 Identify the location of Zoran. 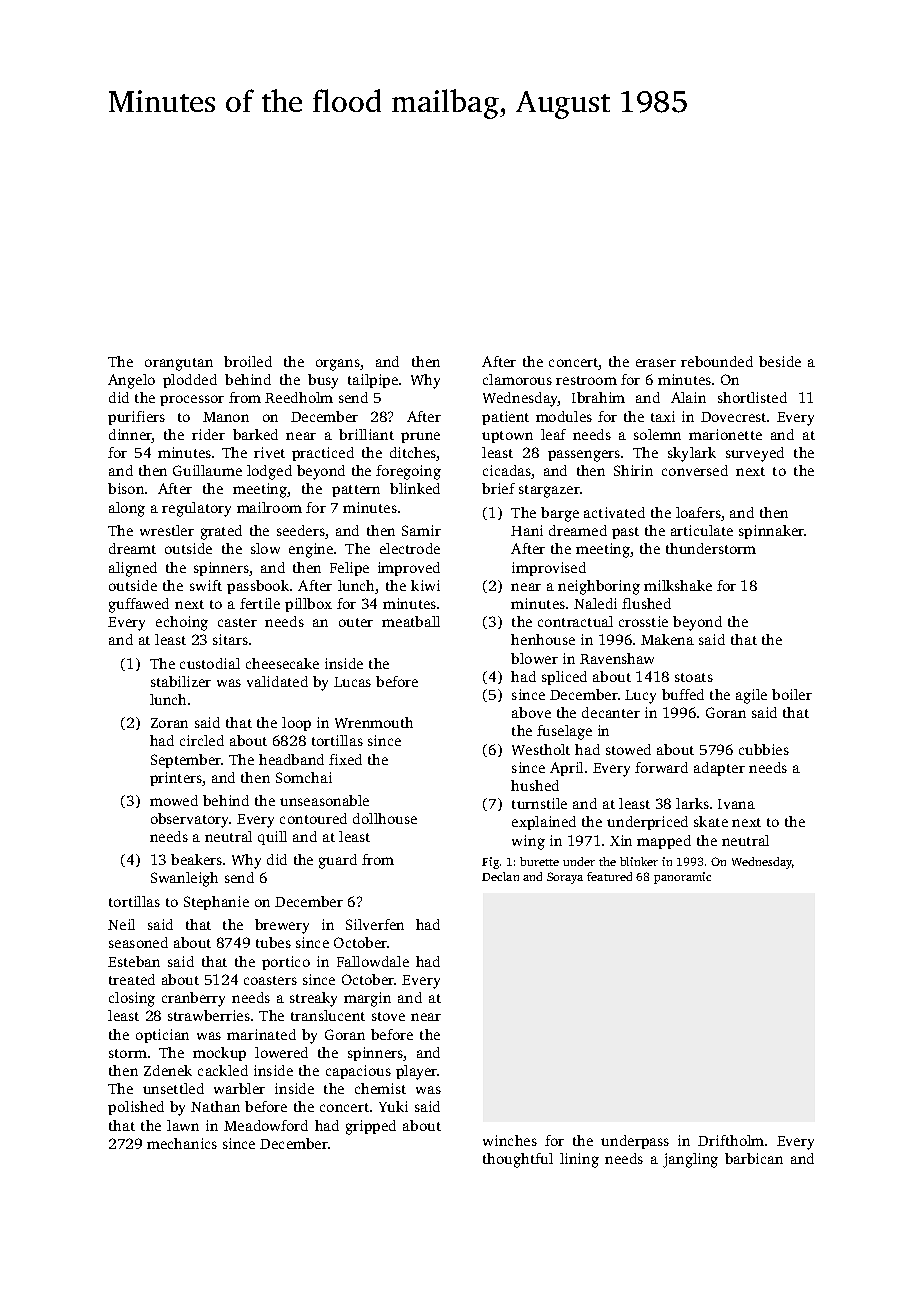
(169, 723).
